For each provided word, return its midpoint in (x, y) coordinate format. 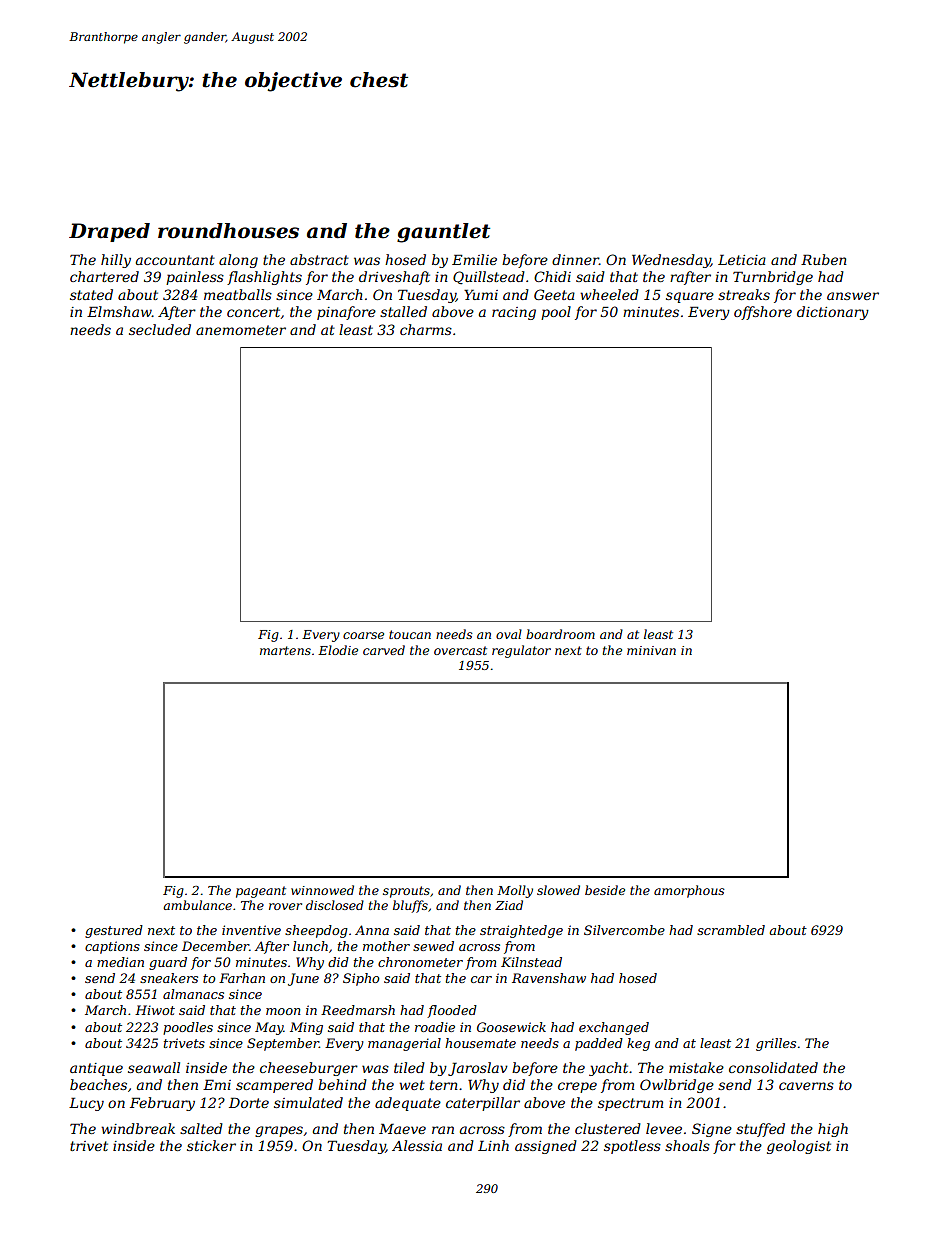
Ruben (824, 259)
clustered (608, 1128)
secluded (160, 329)
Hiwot (155, 1010)
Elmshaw (119, 311)
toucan (410, 634)
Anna (372, 930)
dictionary (833, 313)
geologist (799, 1147)
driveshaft (394, 278)
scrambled (731, 930)
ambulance (197, 905)
